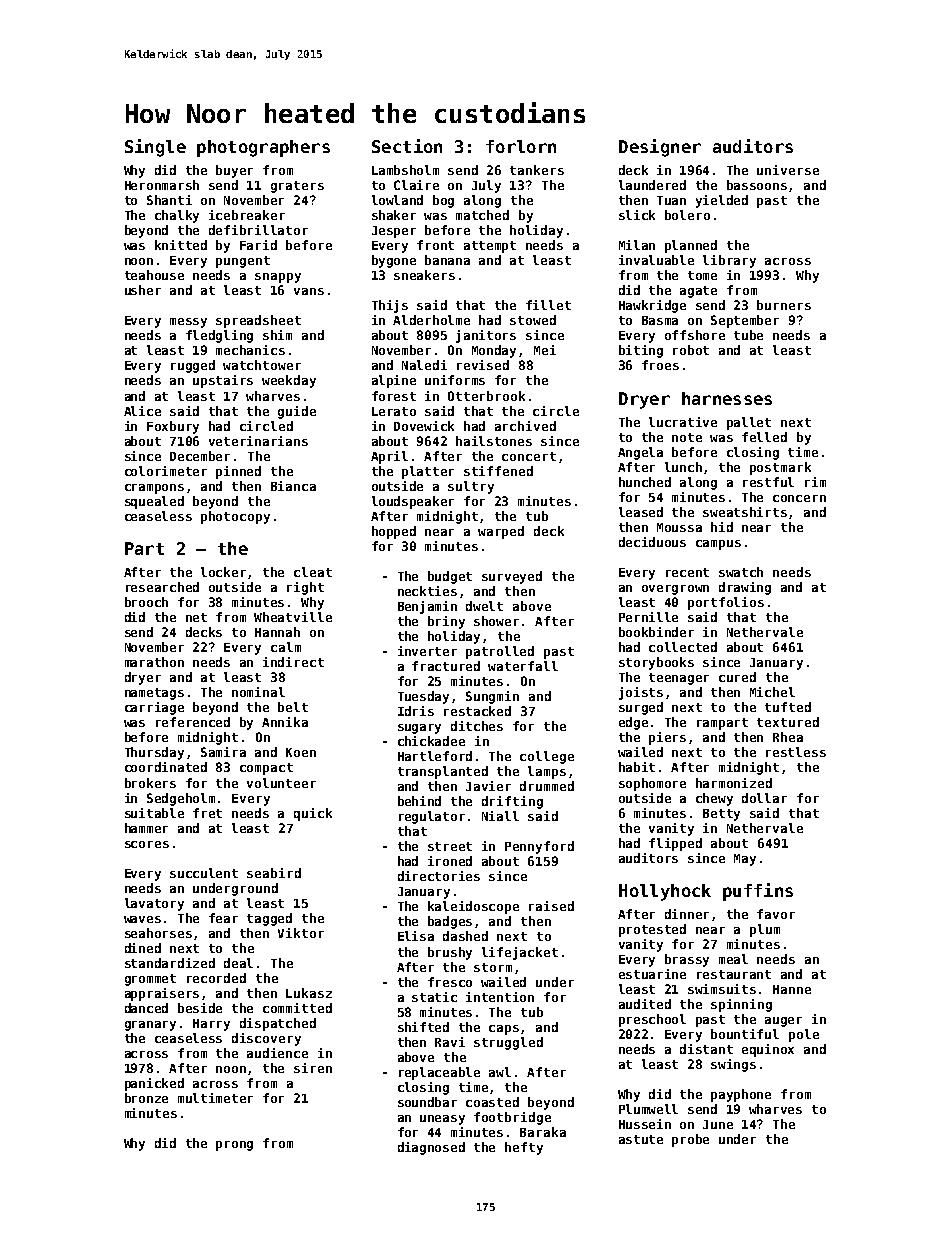  What do you see at coordinates (520, 953) in the screenshot?
I see `lifejacket` at bounding box center [520, 953].
